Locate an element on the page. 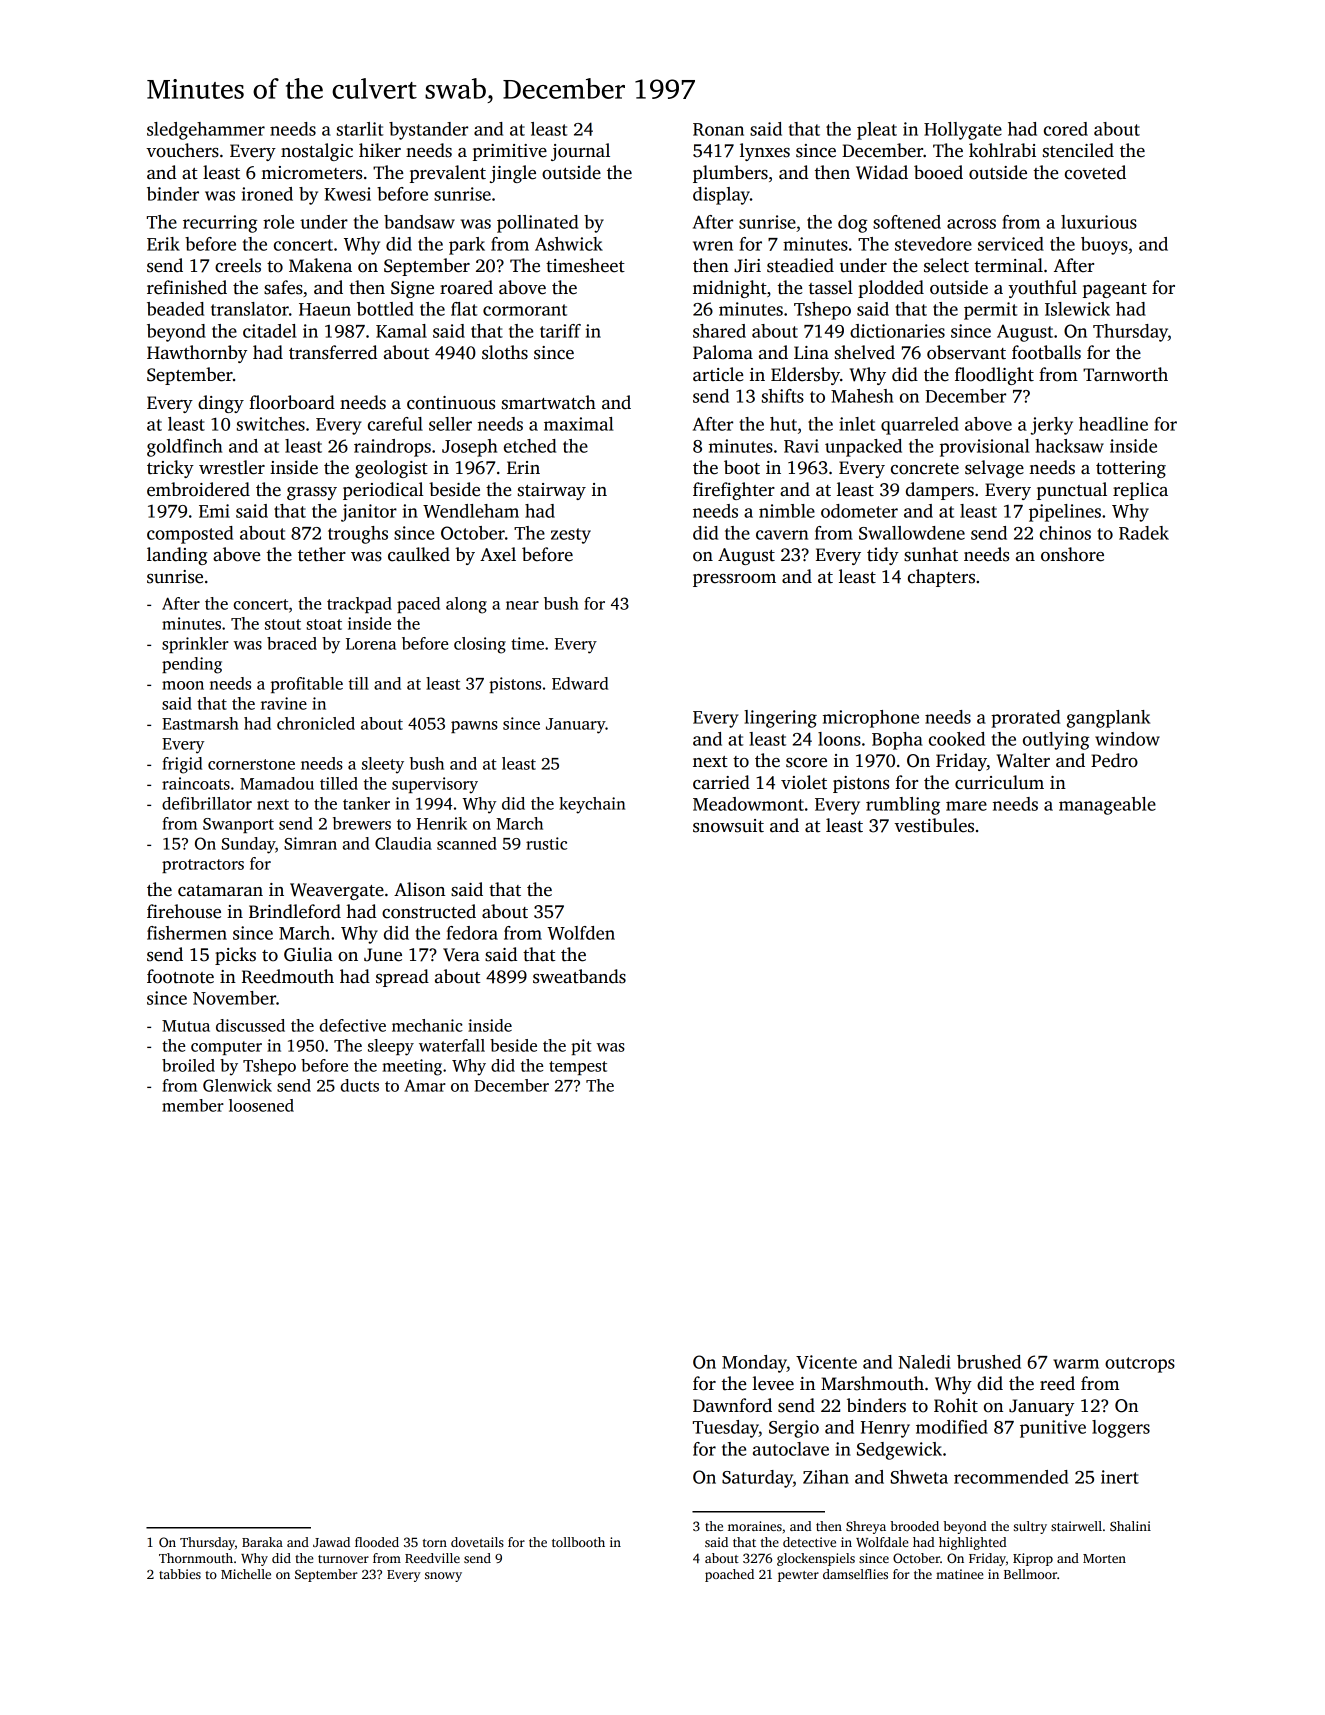  tabbies is located at coordinates (180, 1574).
